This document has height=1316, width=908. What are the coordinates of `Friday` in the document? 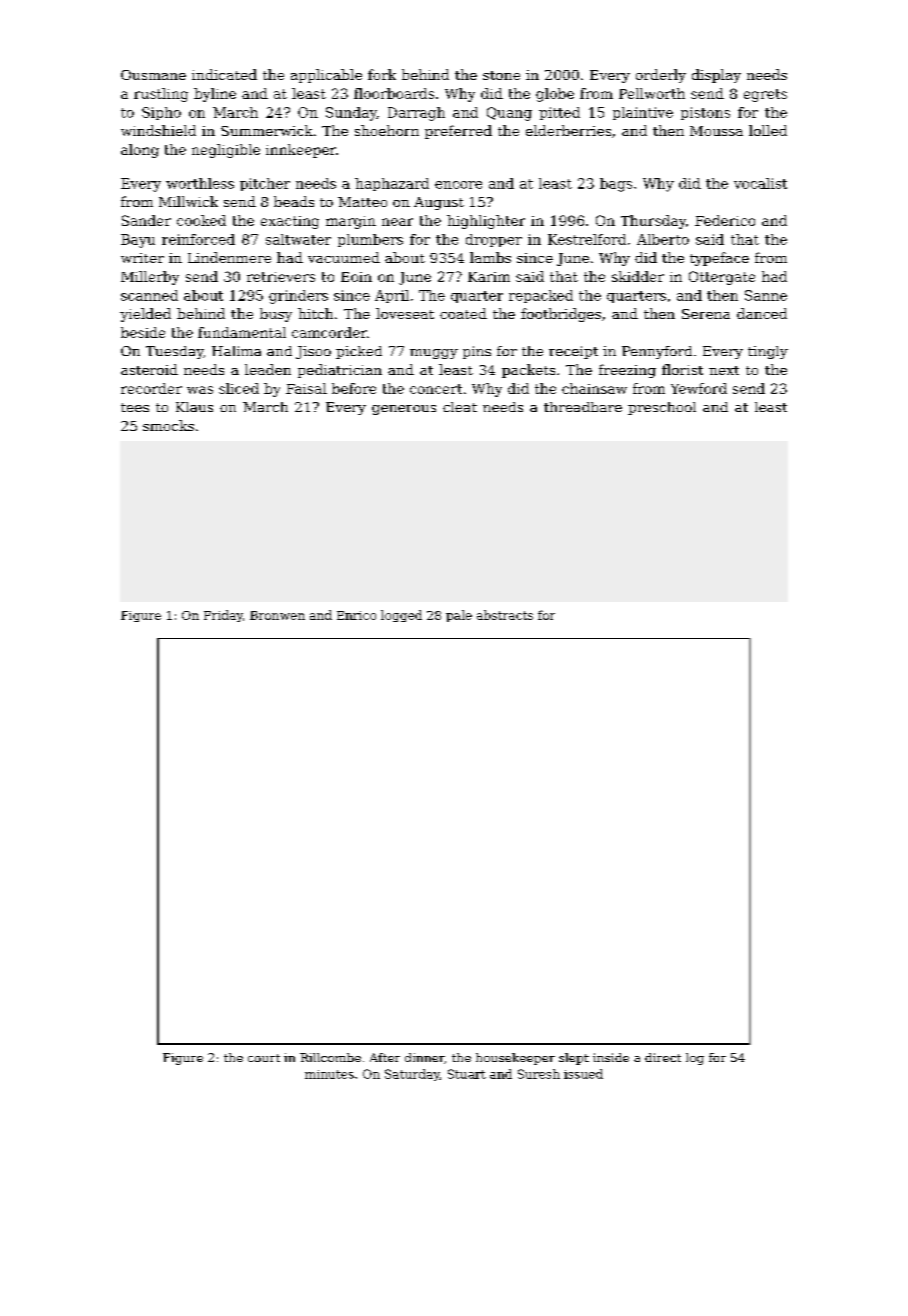 It's located at (223, 616).
